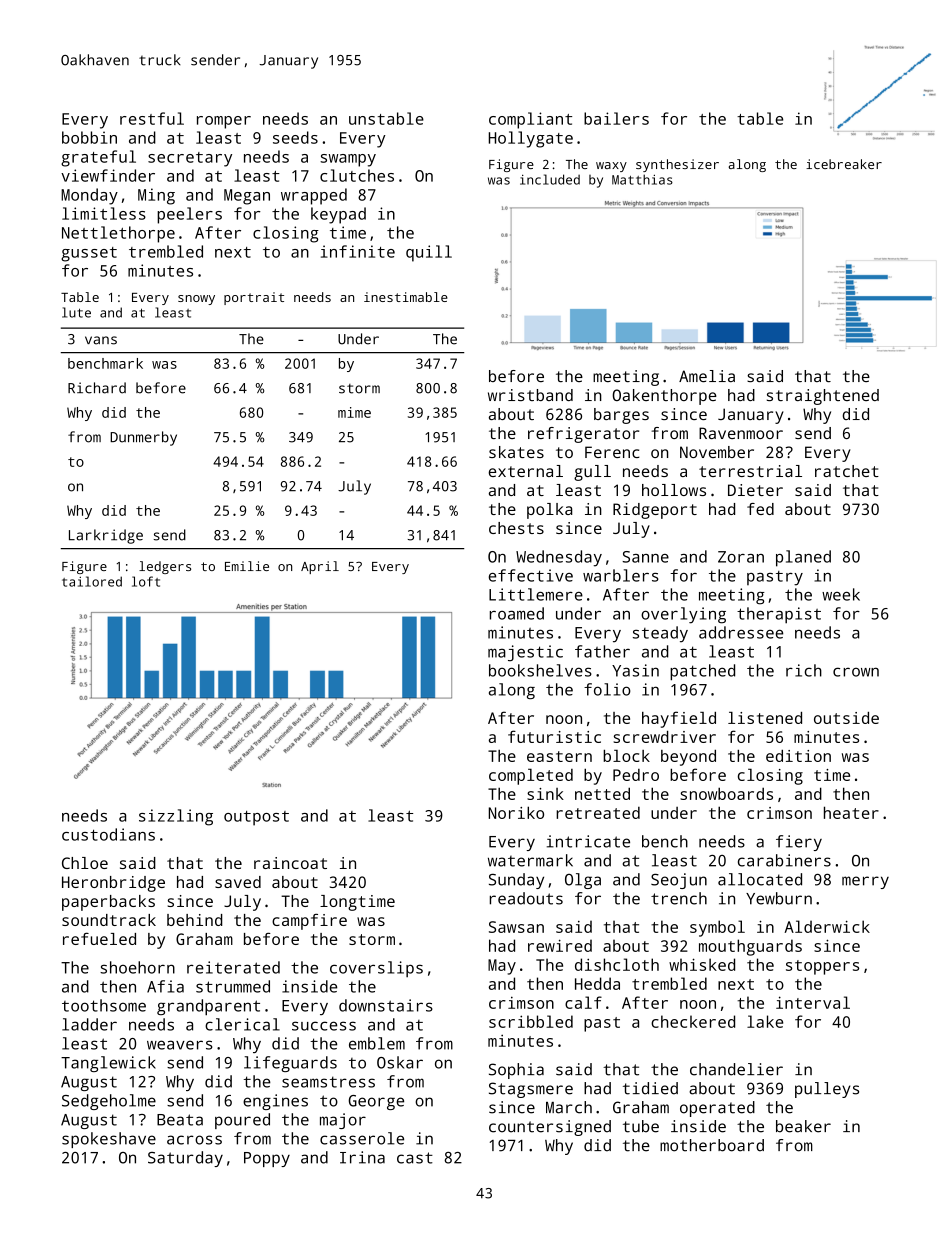 This screenshot has width=952, height=1233. I want to click on refueled, so click(99, 939).
